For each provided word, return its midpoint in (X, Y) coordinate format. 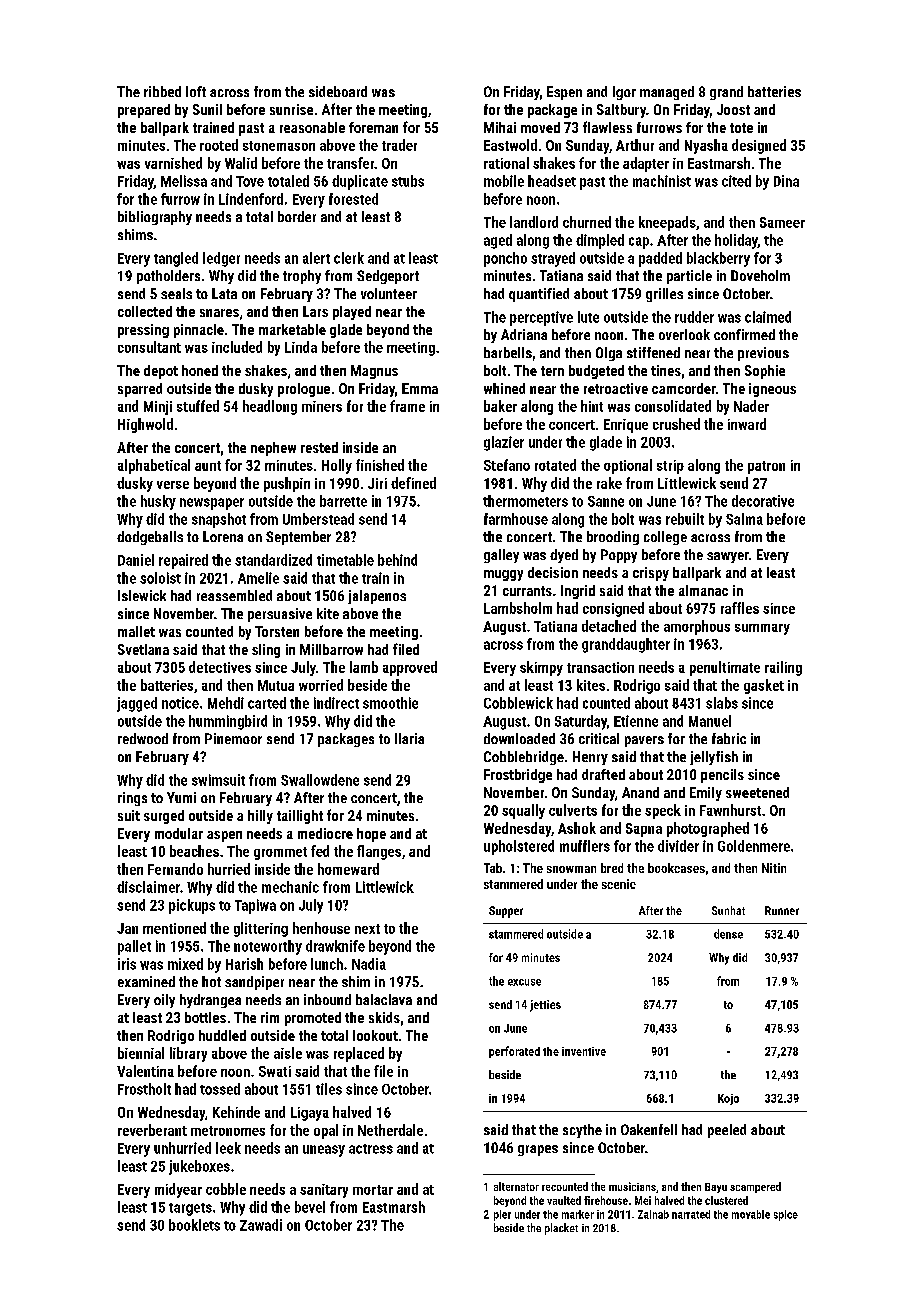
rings (132, 799)
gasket (764, 686)
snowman (571, 869)
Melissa (184, 181)
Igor (624, 93)
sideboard (338, 91)
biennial (141, 1053)
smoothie (390, 703)
